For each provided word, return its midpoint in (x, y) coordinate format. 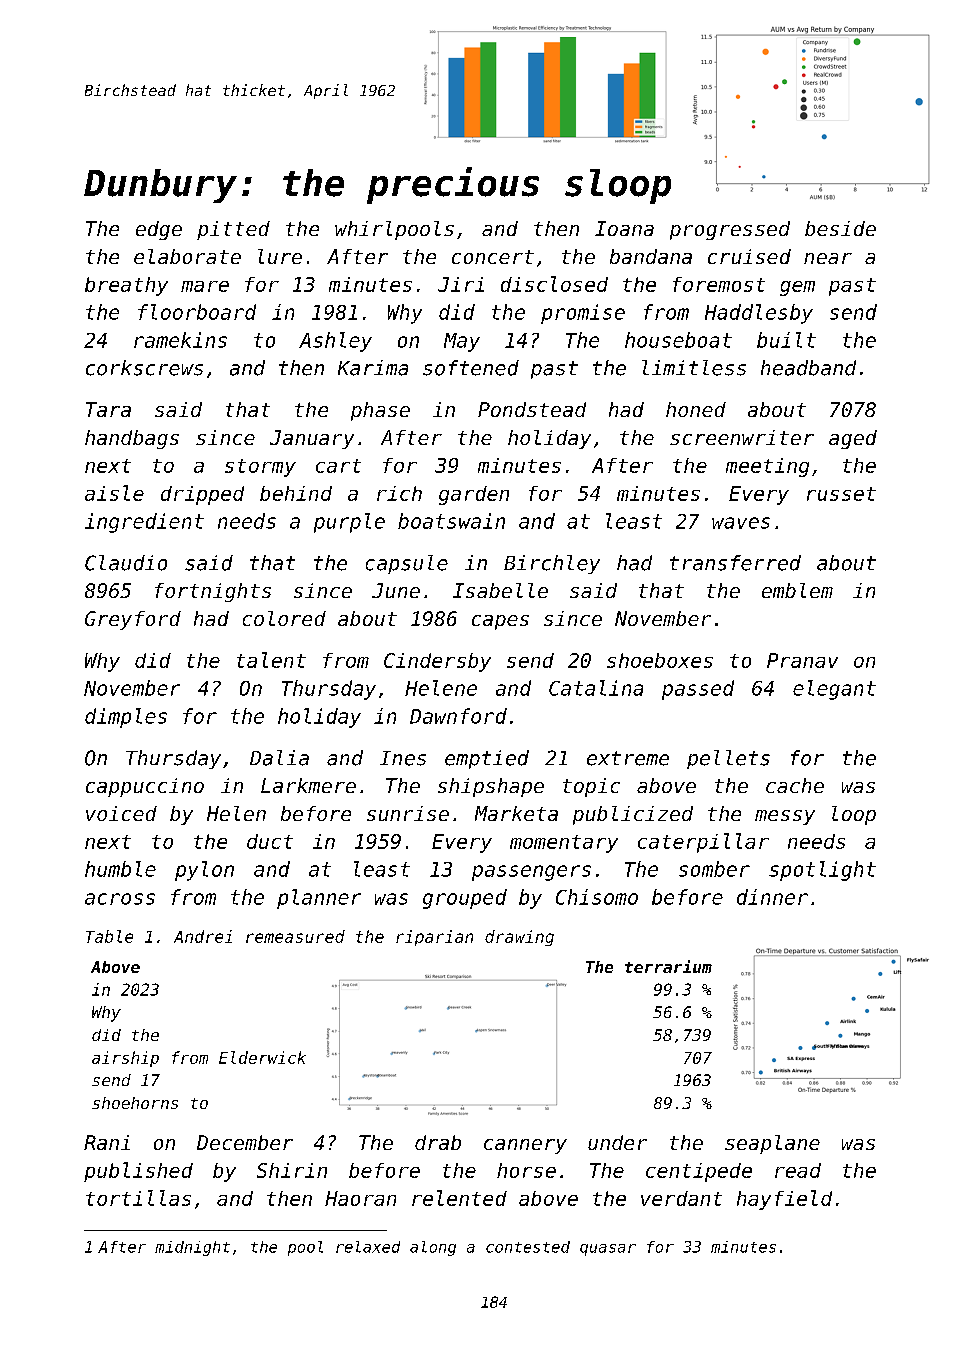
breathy (126, 286)
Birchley (552, 564)
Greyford (133, 620)
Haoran (360, 1198)
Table (109, 936)
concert (493, 257)
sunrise (408, 813)
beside (840, 228)
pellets (728, 759)
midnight (192, 1248)
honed (696, 409)
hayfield (784, 1200)
